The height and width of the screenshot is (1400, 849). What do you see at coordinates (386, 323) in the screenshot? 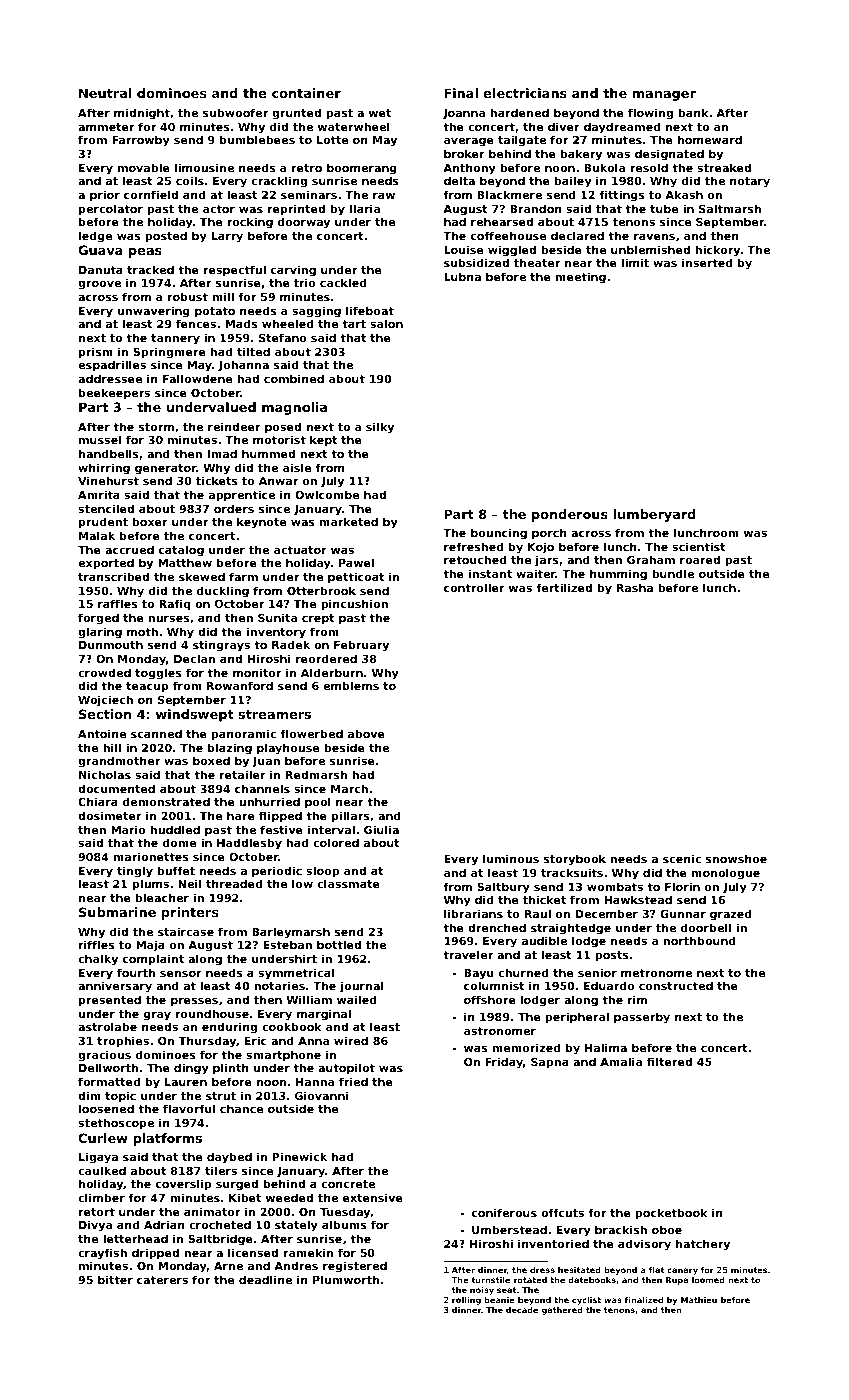
I see `salon` at bounding box center [386, 323].
